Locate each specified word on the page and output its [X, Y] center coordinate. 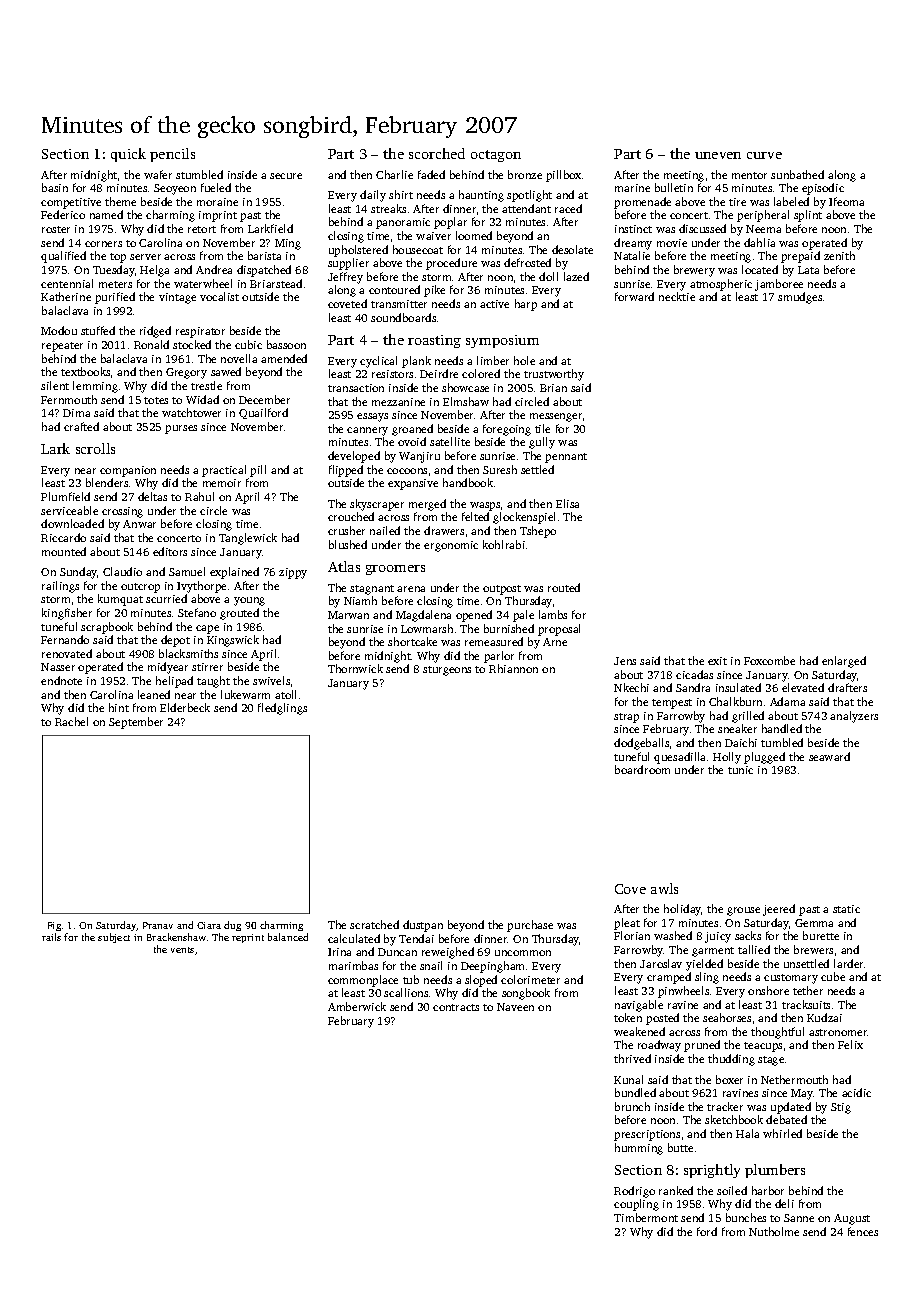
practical [224, 471]
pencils [172, 155]
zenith [839, 255]
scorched [437, 153]
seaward [829, 756]
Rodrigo [634, 1192]
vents [182, 950]
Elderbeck [185, 707]
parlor [499, 657]
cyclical [378, 362]
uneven [718, 155]
